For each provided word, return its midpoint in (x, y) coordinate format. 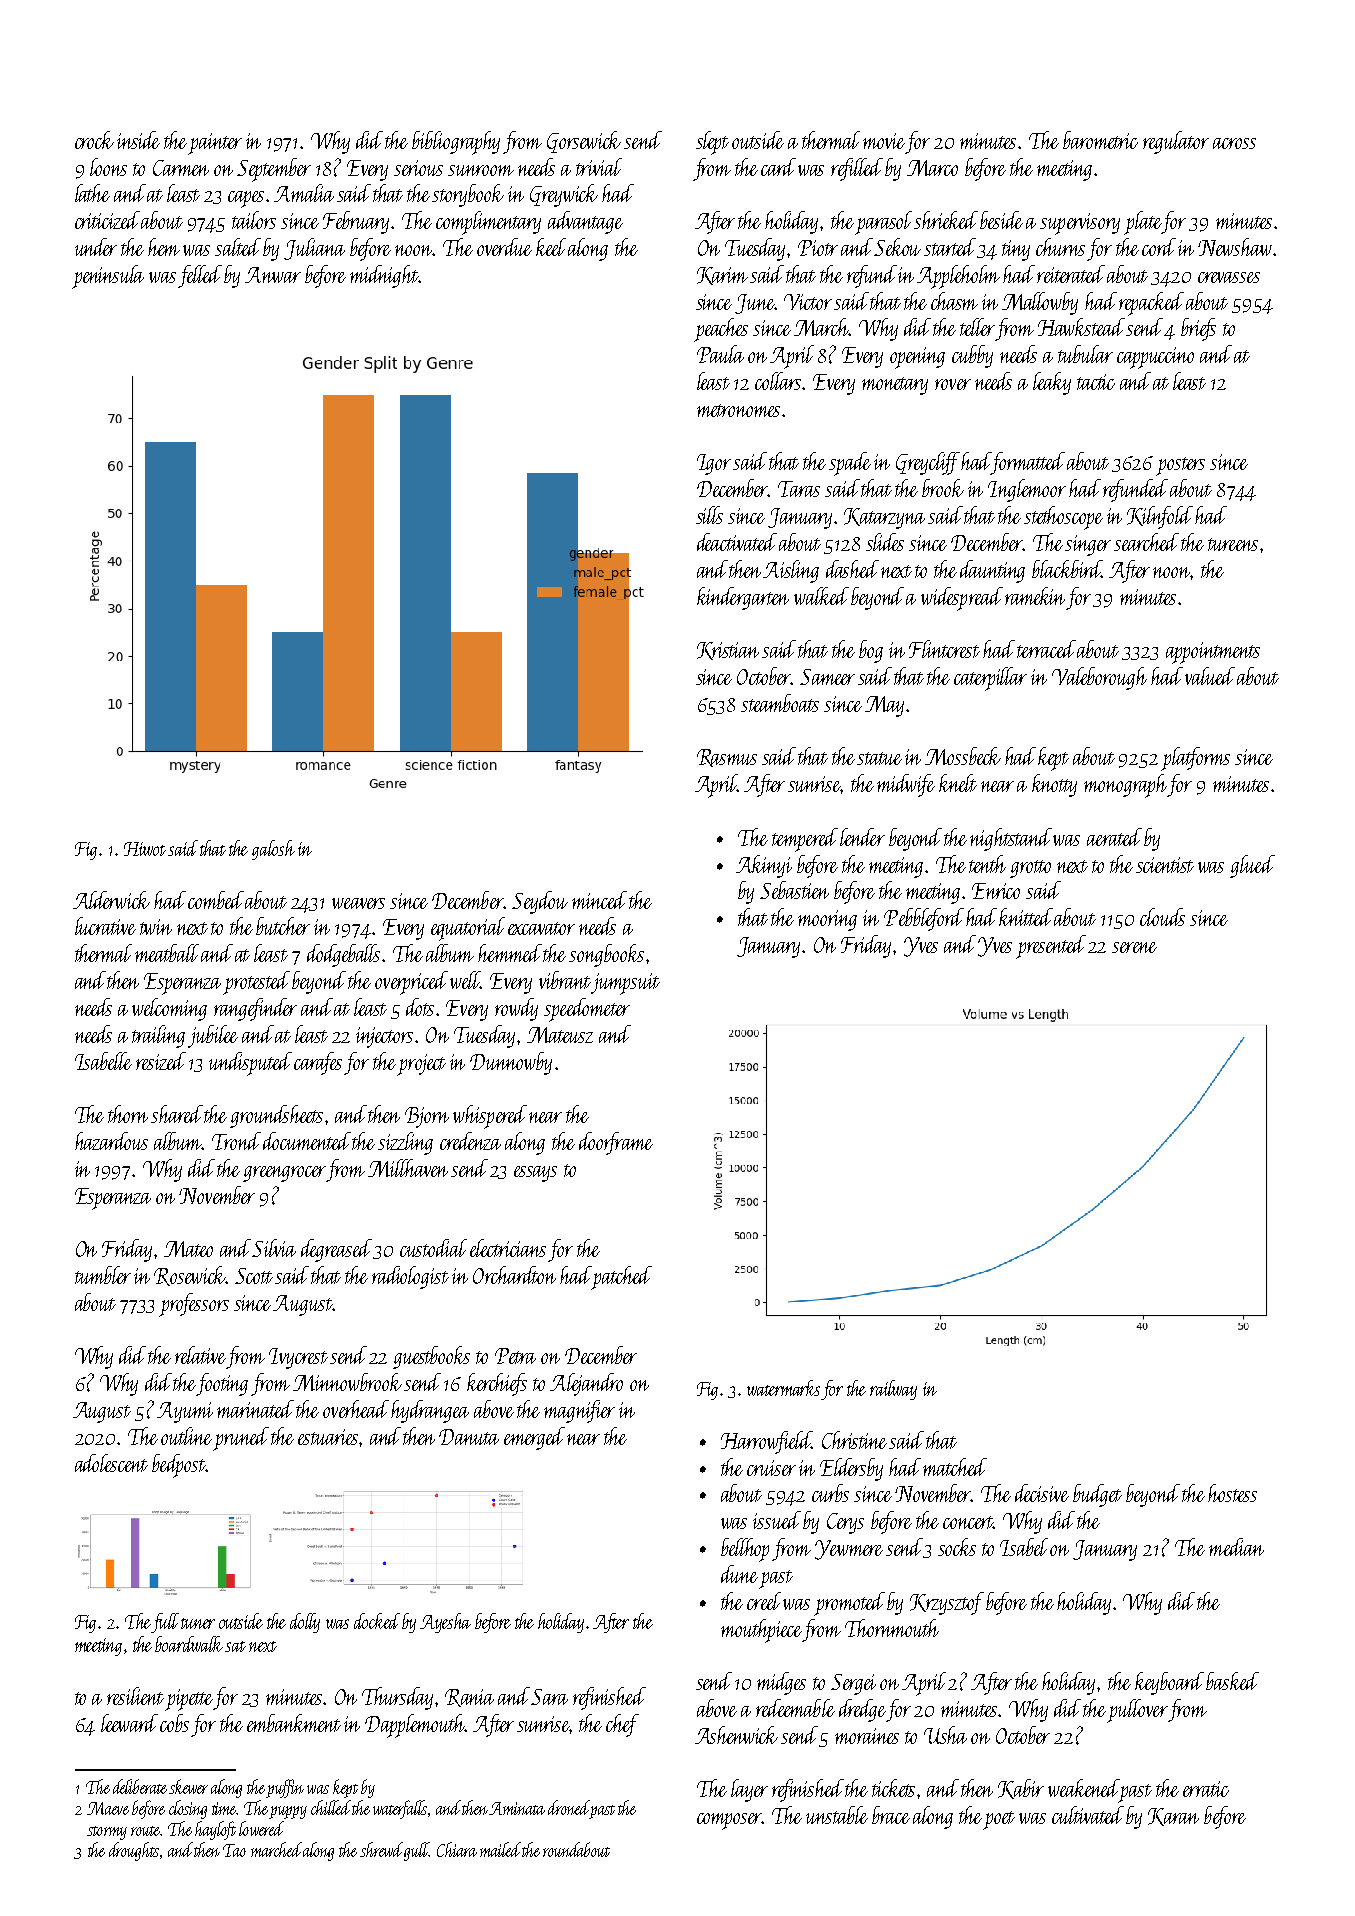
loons (108, 167)
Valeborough (1099, 678)
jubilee (213, 1036)
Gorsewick (584, 142)
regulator (1176, 142)
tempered (805, 840)
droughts (134, 1851)
